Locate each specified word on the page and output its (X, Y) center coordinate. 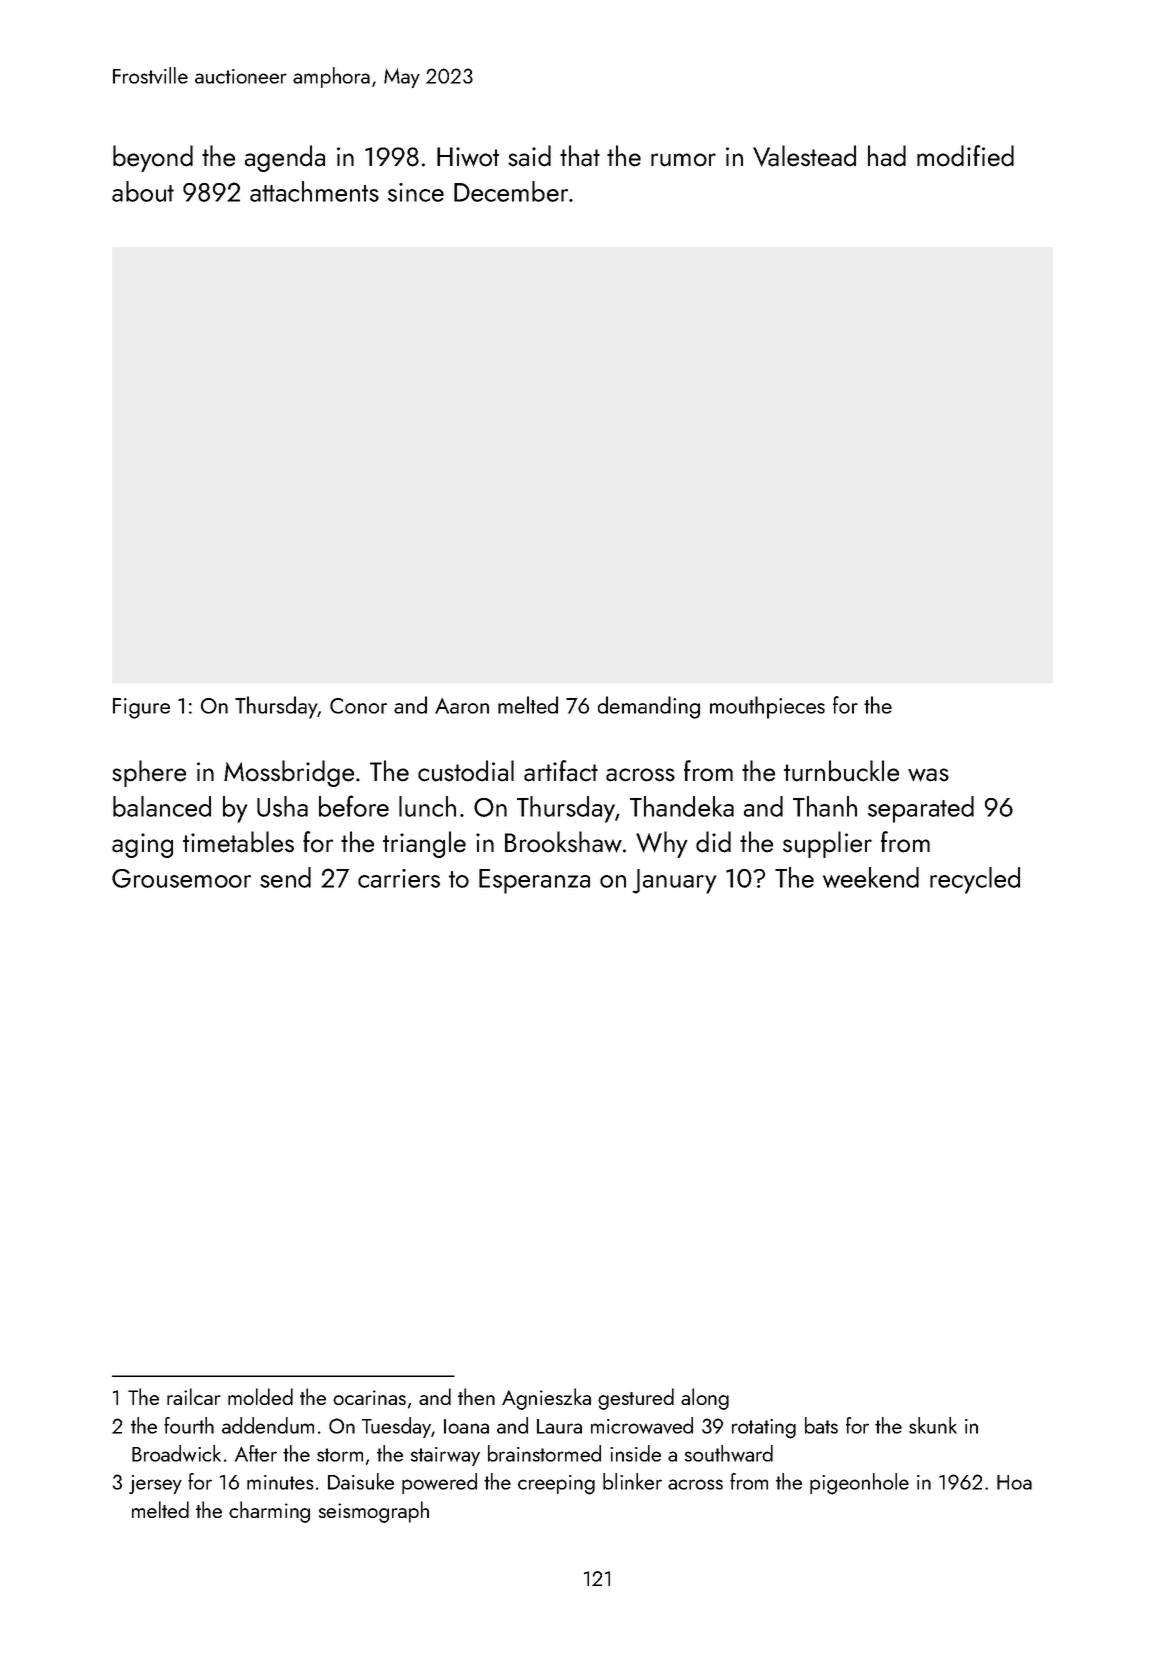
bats (821, 1425)
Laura (559, 1426)
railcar (194, 1396)
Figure (141, 708)
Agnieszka (546, 1399)
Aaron (462, 706)
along (705, 1399)
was (928, 775)
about (143, 191)
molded (260, 1396)
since (416, 192)
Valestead (804, 156)
